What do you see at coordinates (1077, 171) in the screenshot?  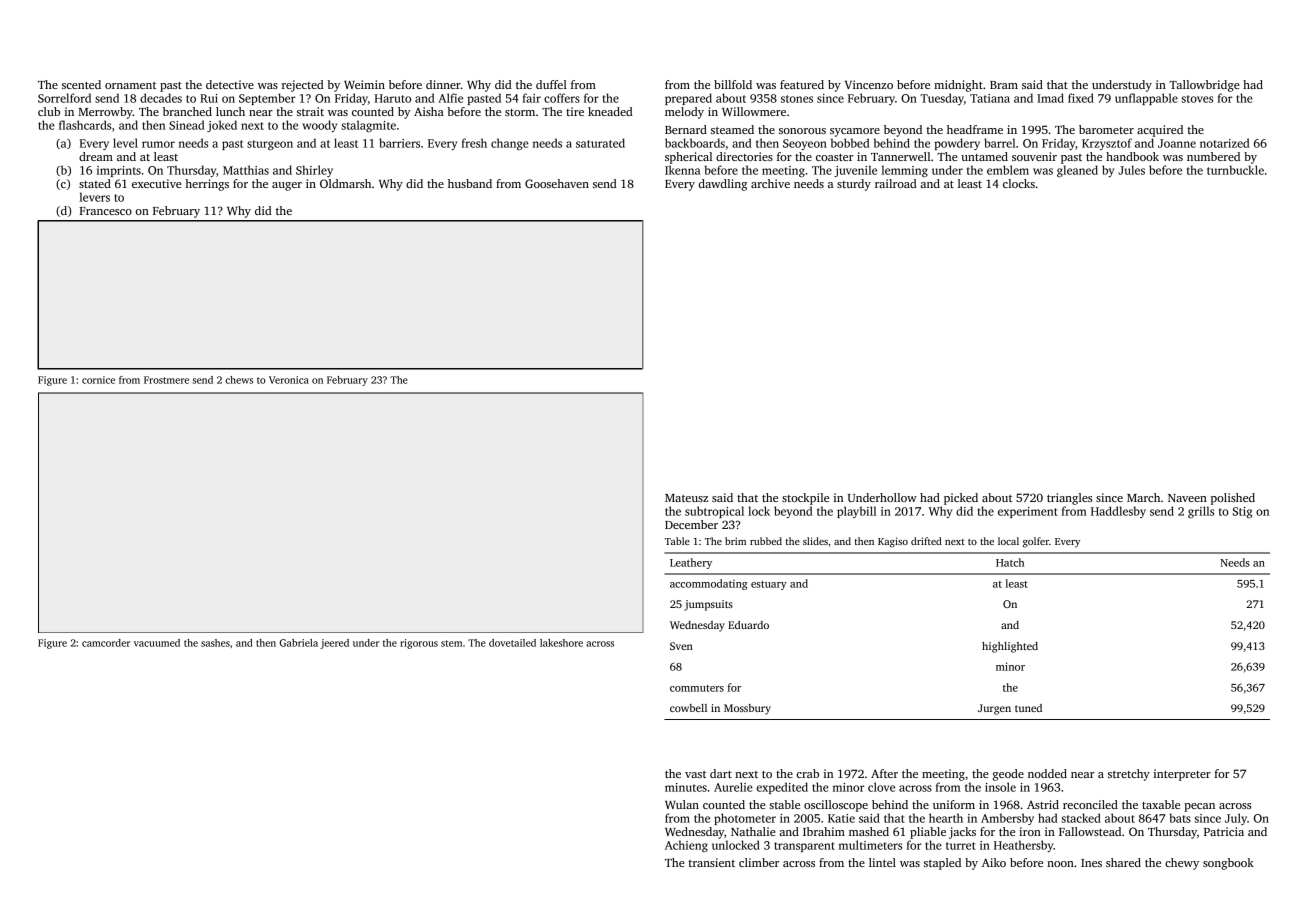 I see `gleaned` at bounding box center [1077, 171].
